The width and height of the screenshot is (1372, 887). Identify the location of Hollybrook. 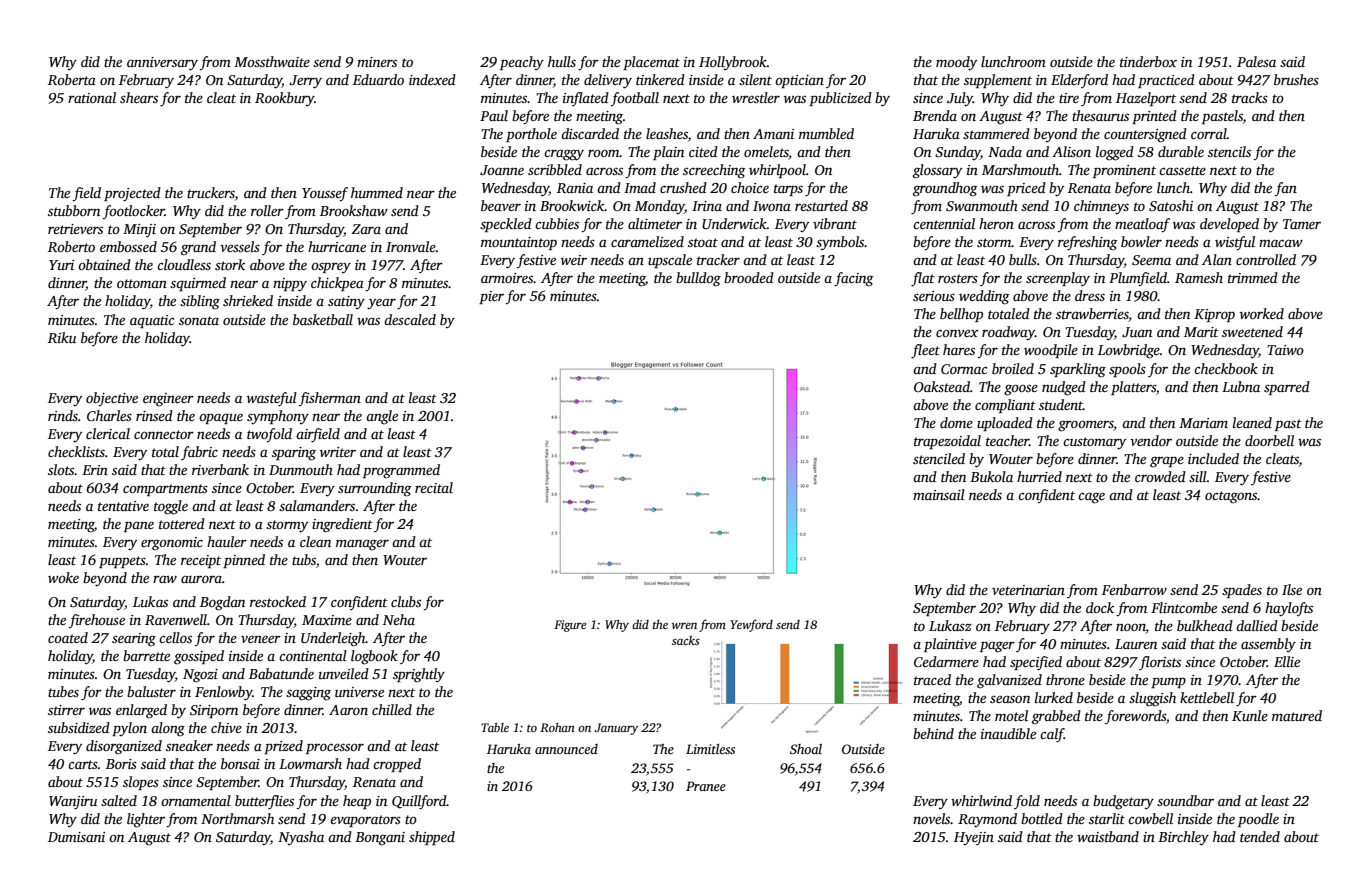
(733, 63).
